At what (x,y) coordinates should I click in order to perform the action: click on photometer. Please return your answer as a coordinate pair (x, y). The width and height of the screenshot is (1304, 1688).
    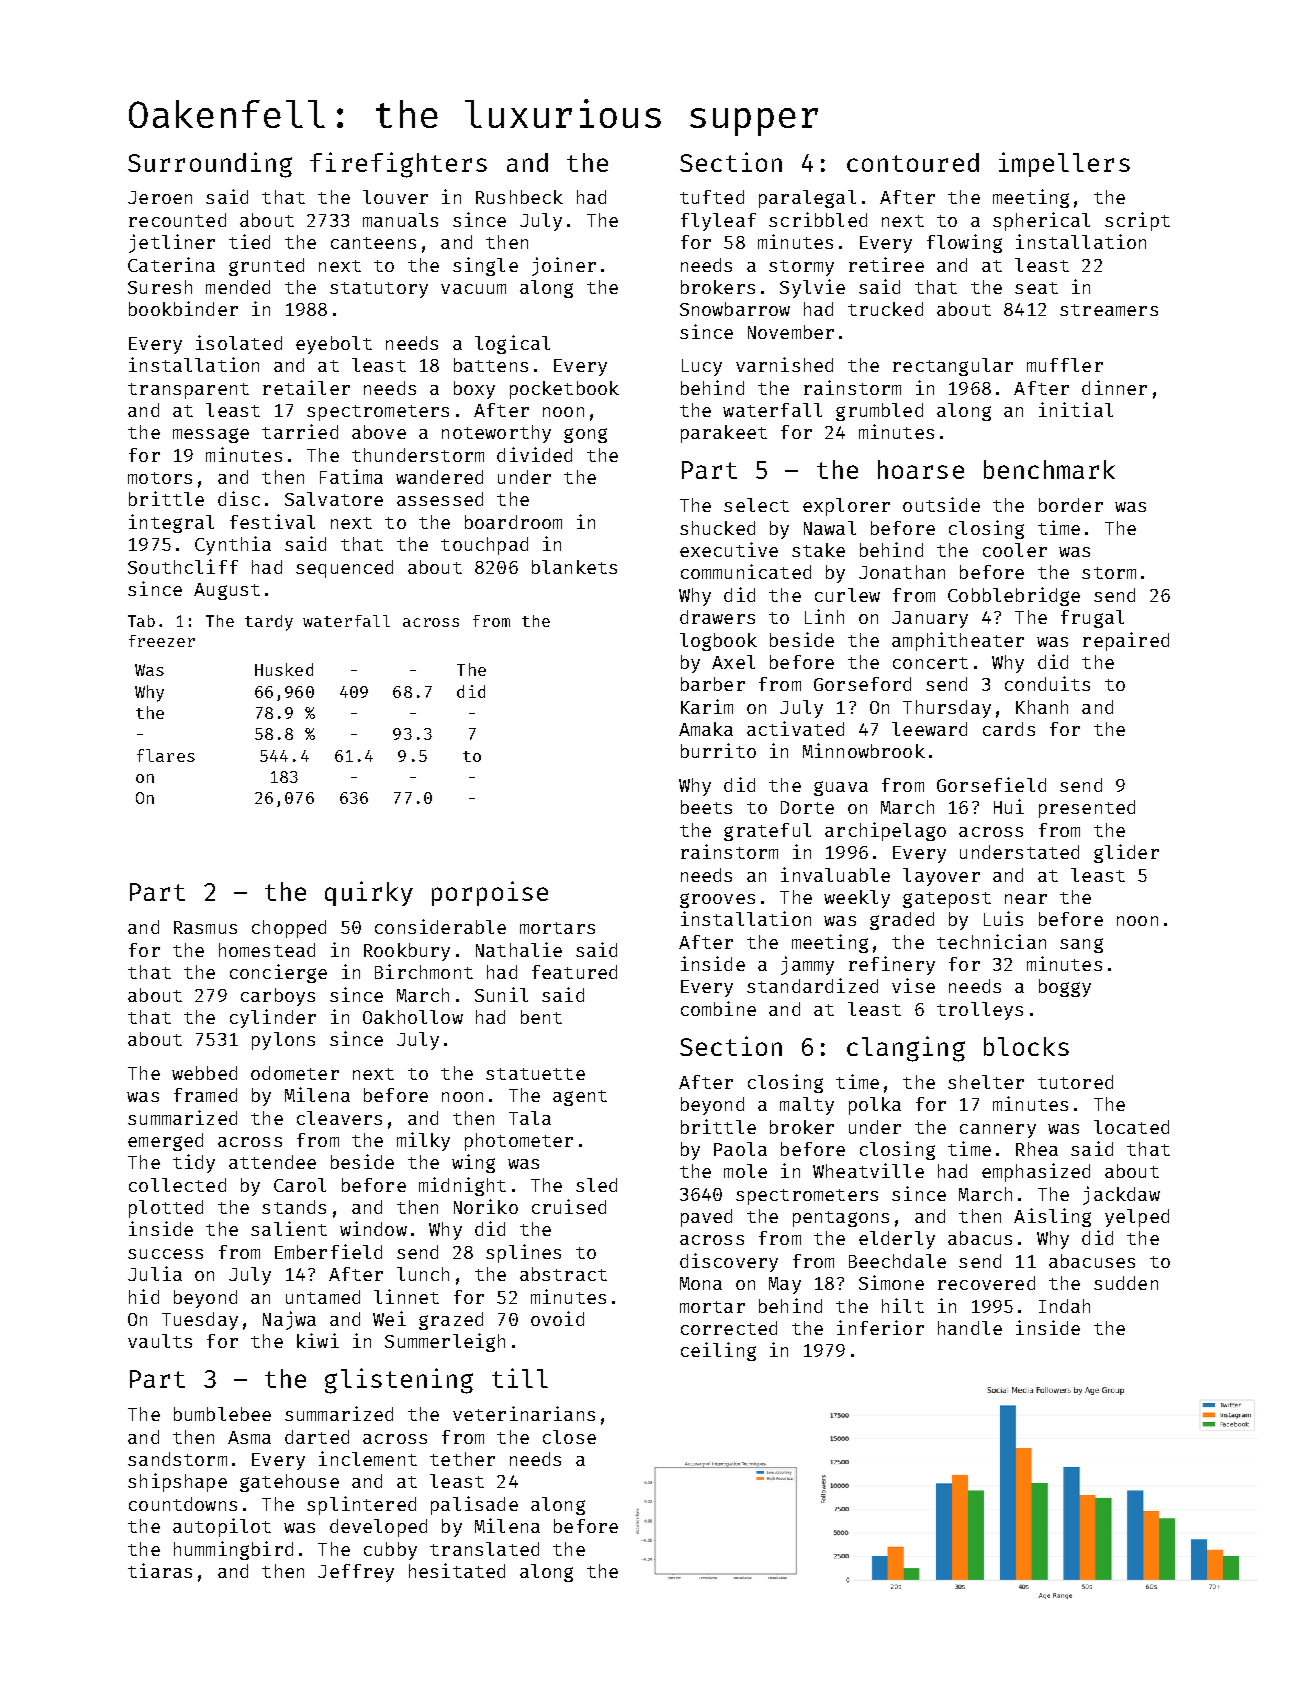
    Looking at the image, I should click on (519, 1142).
